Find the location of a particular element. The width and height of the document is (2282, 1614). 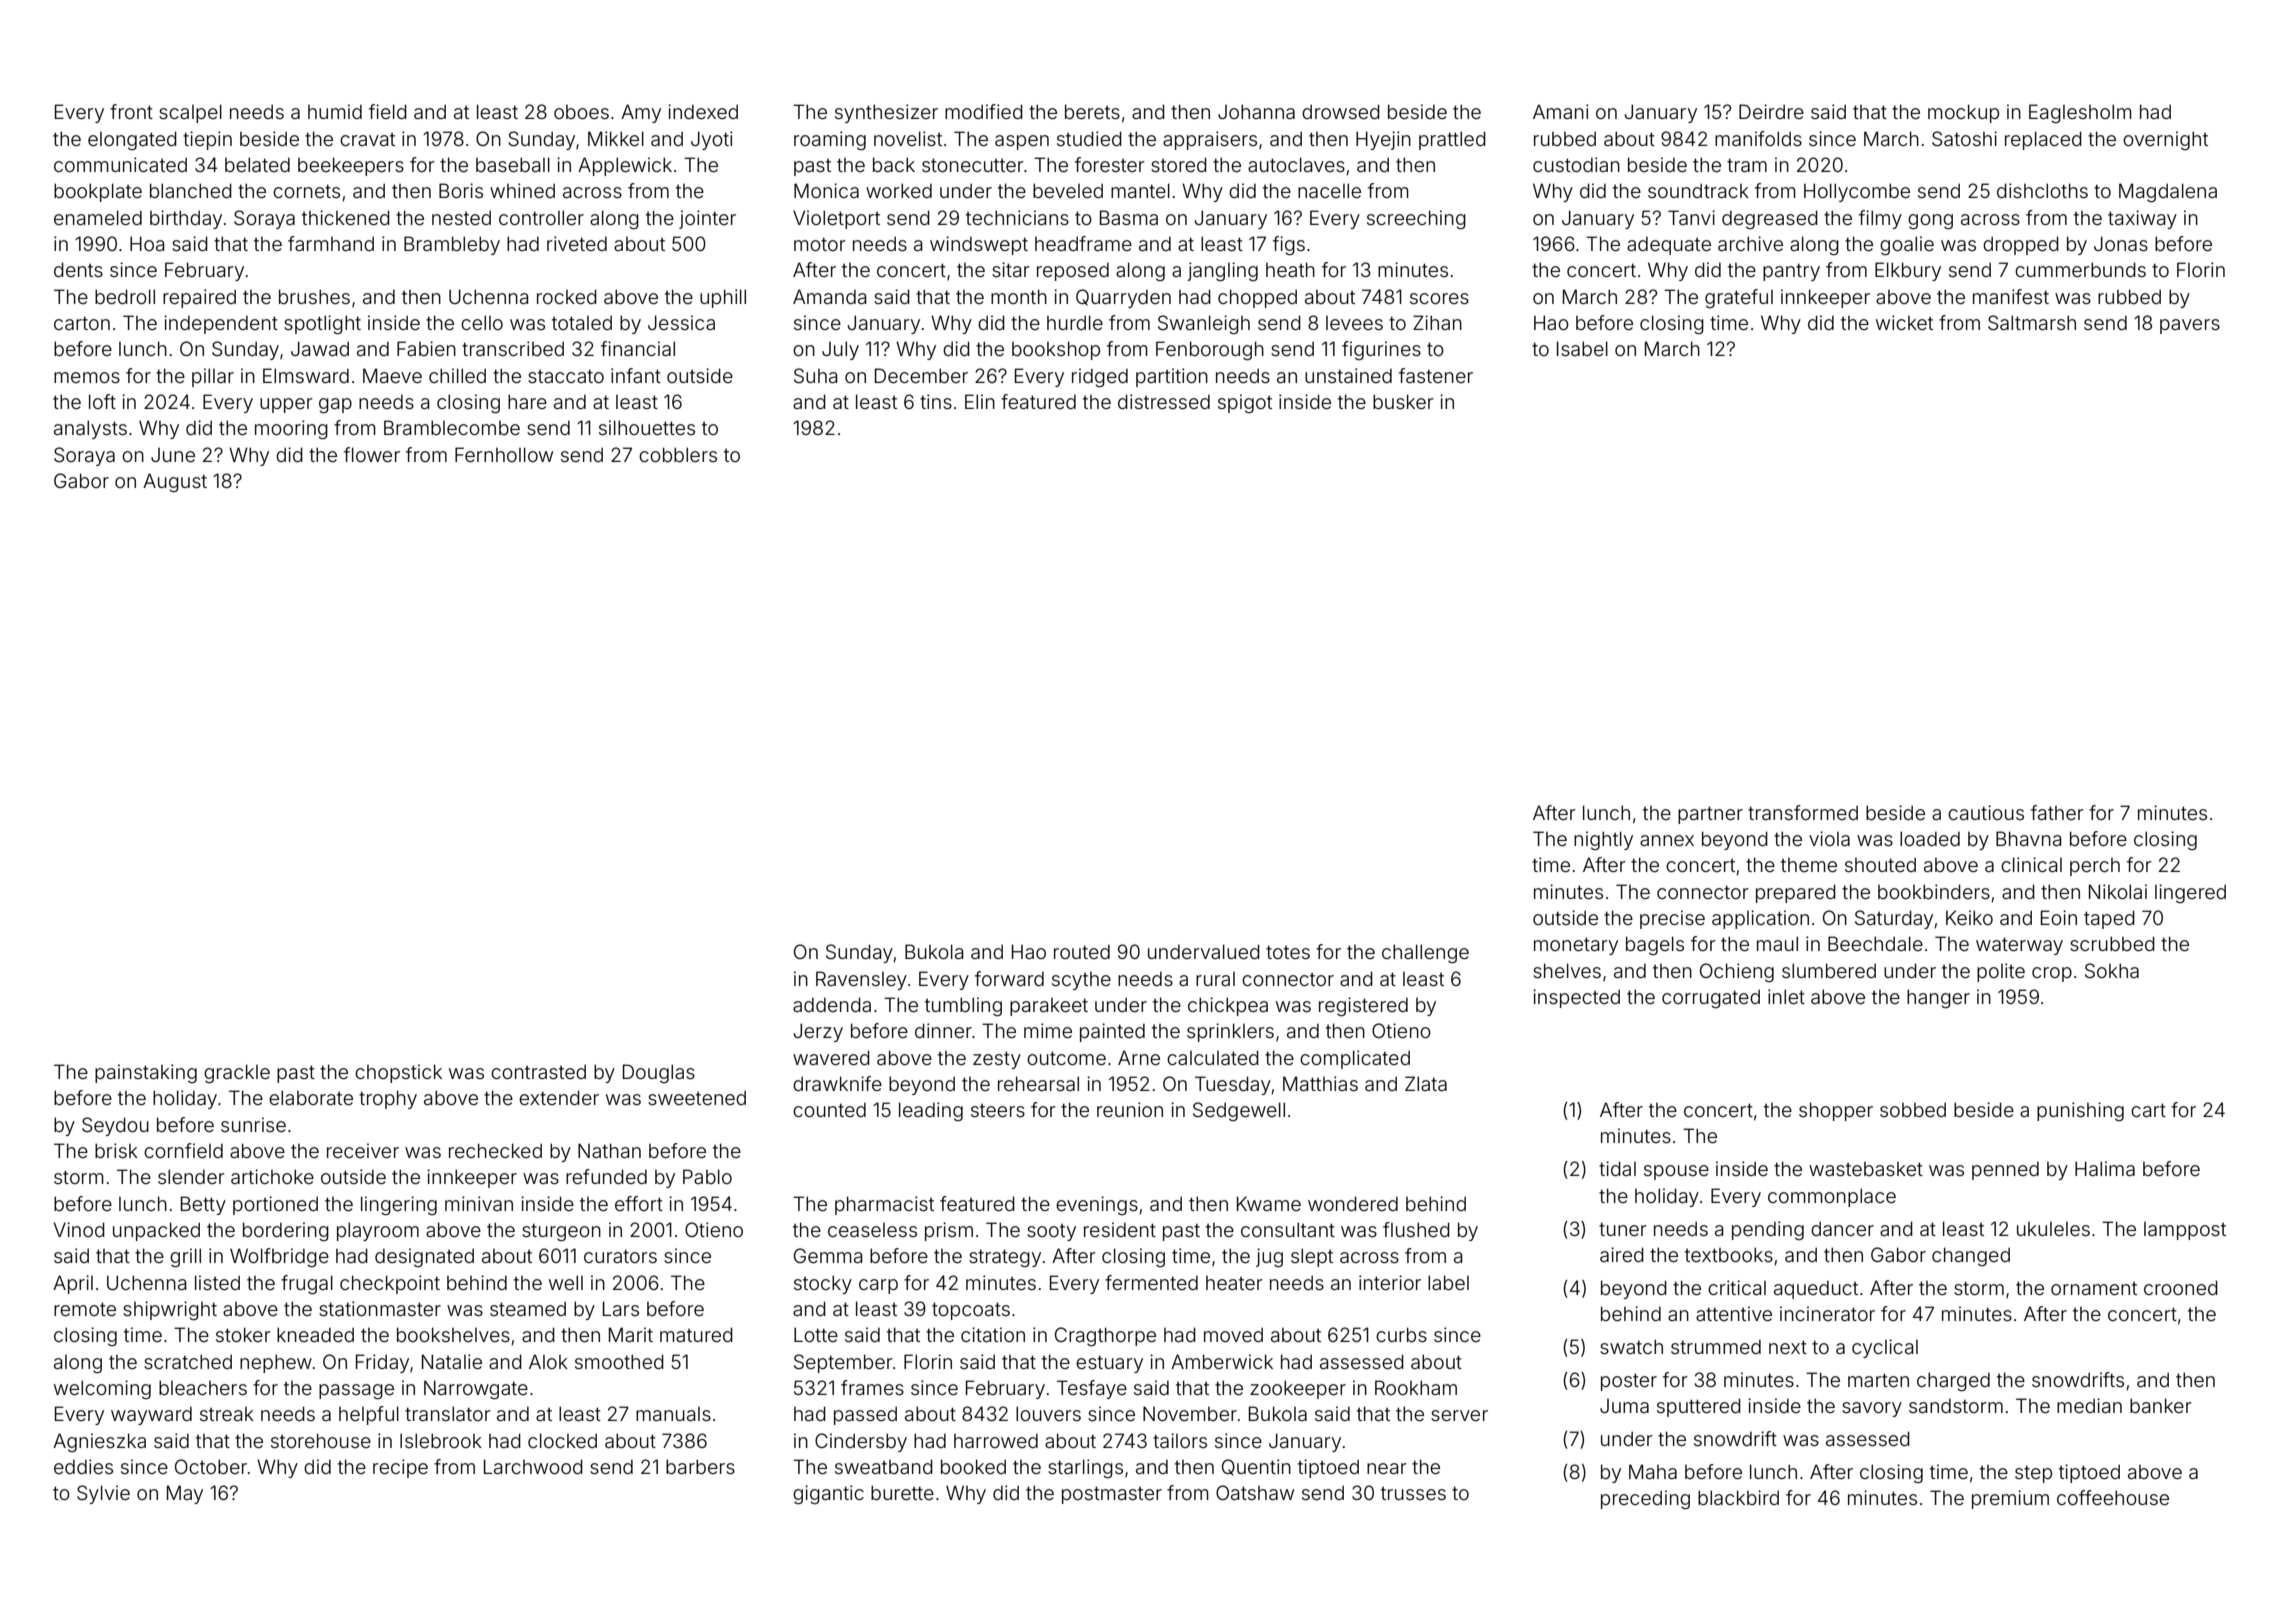

Ravensley is located at coordinates (861, 980).
